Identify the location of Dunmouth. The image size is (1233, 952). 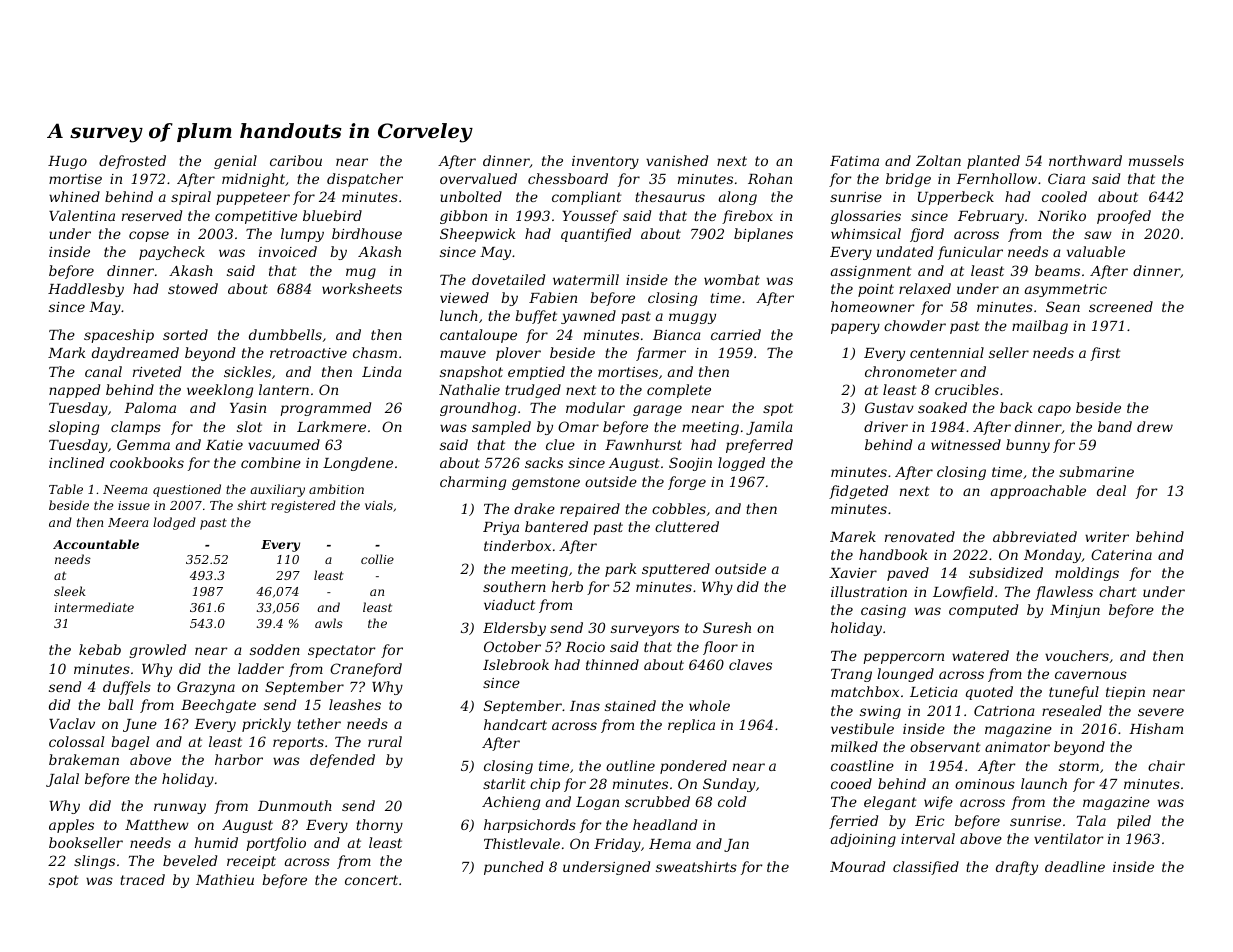
(295, 805).
